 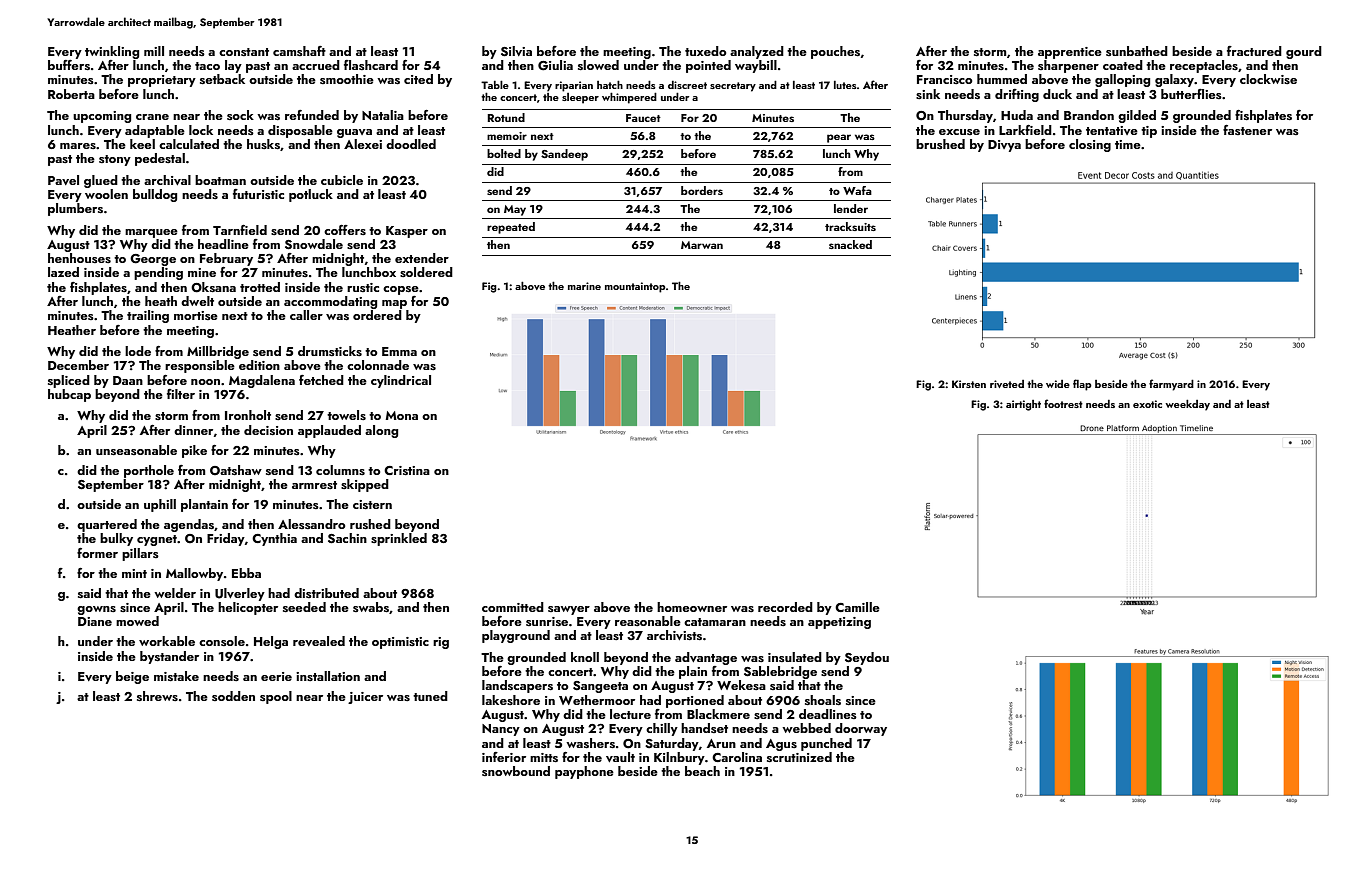 I want to click on fetched, so click(x=321, y=380).
